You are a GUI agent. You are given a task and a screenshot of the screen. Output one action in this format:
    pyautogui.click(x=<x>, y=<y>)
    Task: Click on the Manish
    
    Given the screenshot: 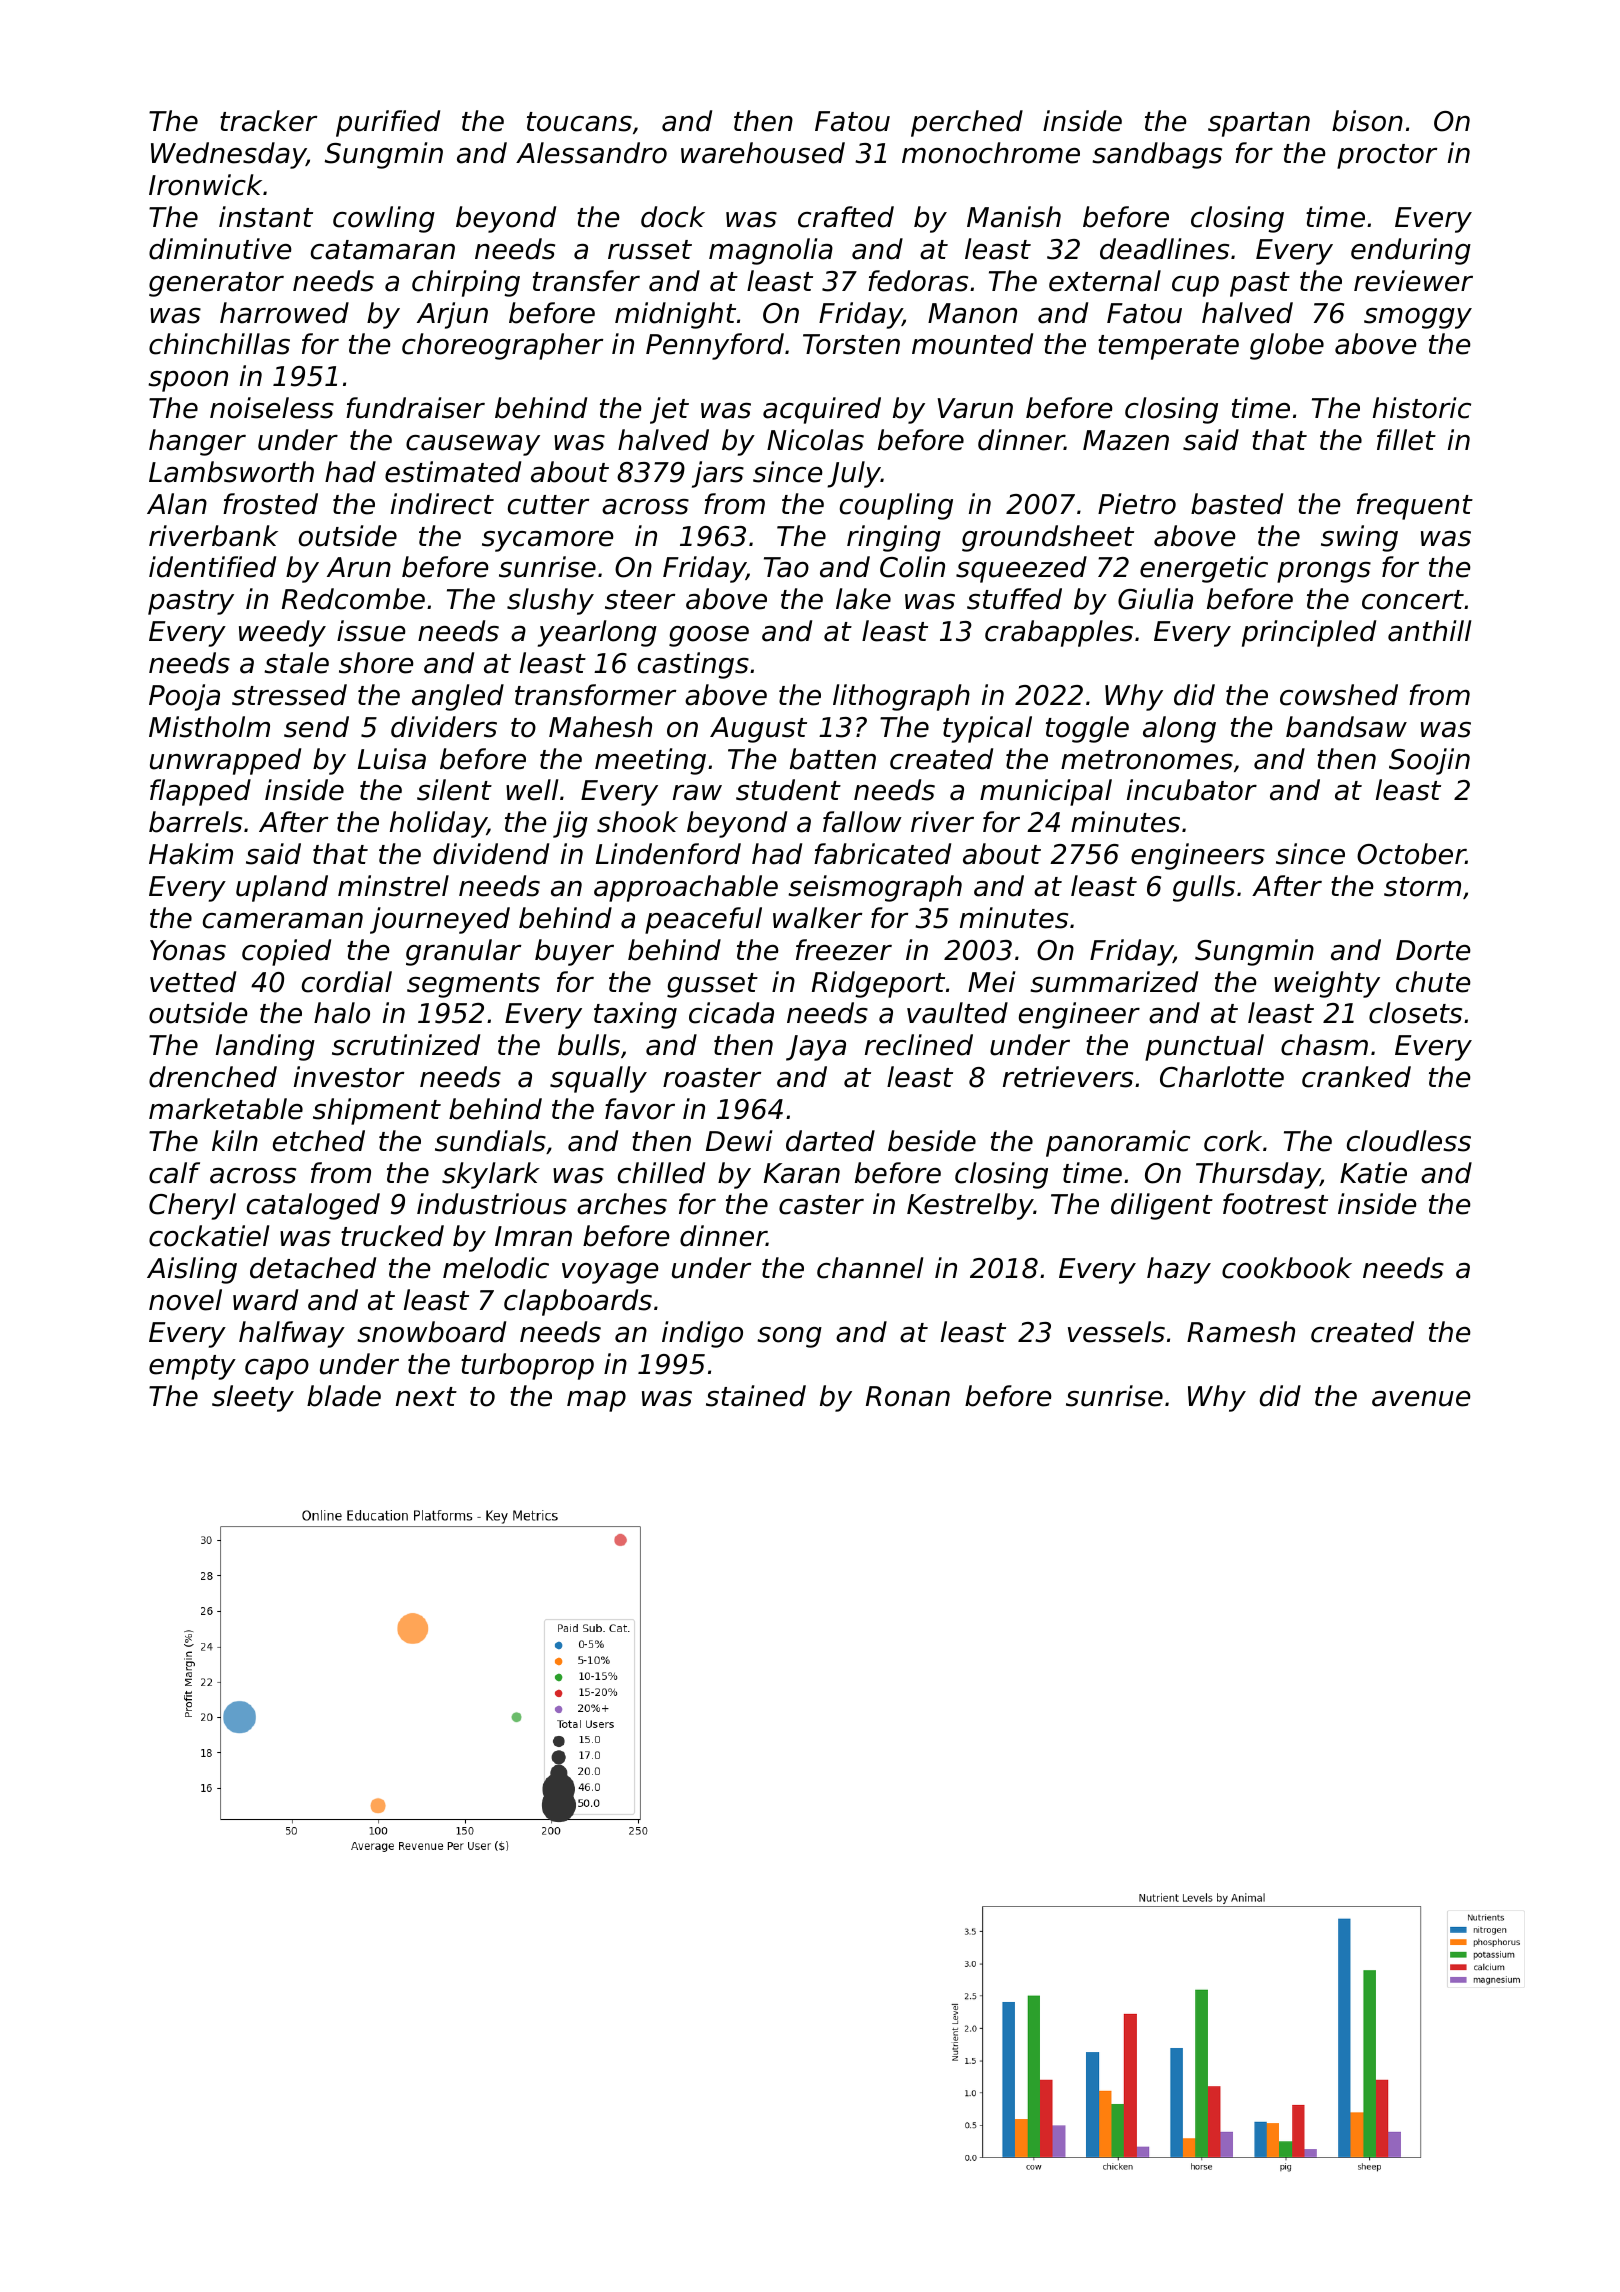 What is the action you would take?
    pyautogui.click(x=1014, y=217)
